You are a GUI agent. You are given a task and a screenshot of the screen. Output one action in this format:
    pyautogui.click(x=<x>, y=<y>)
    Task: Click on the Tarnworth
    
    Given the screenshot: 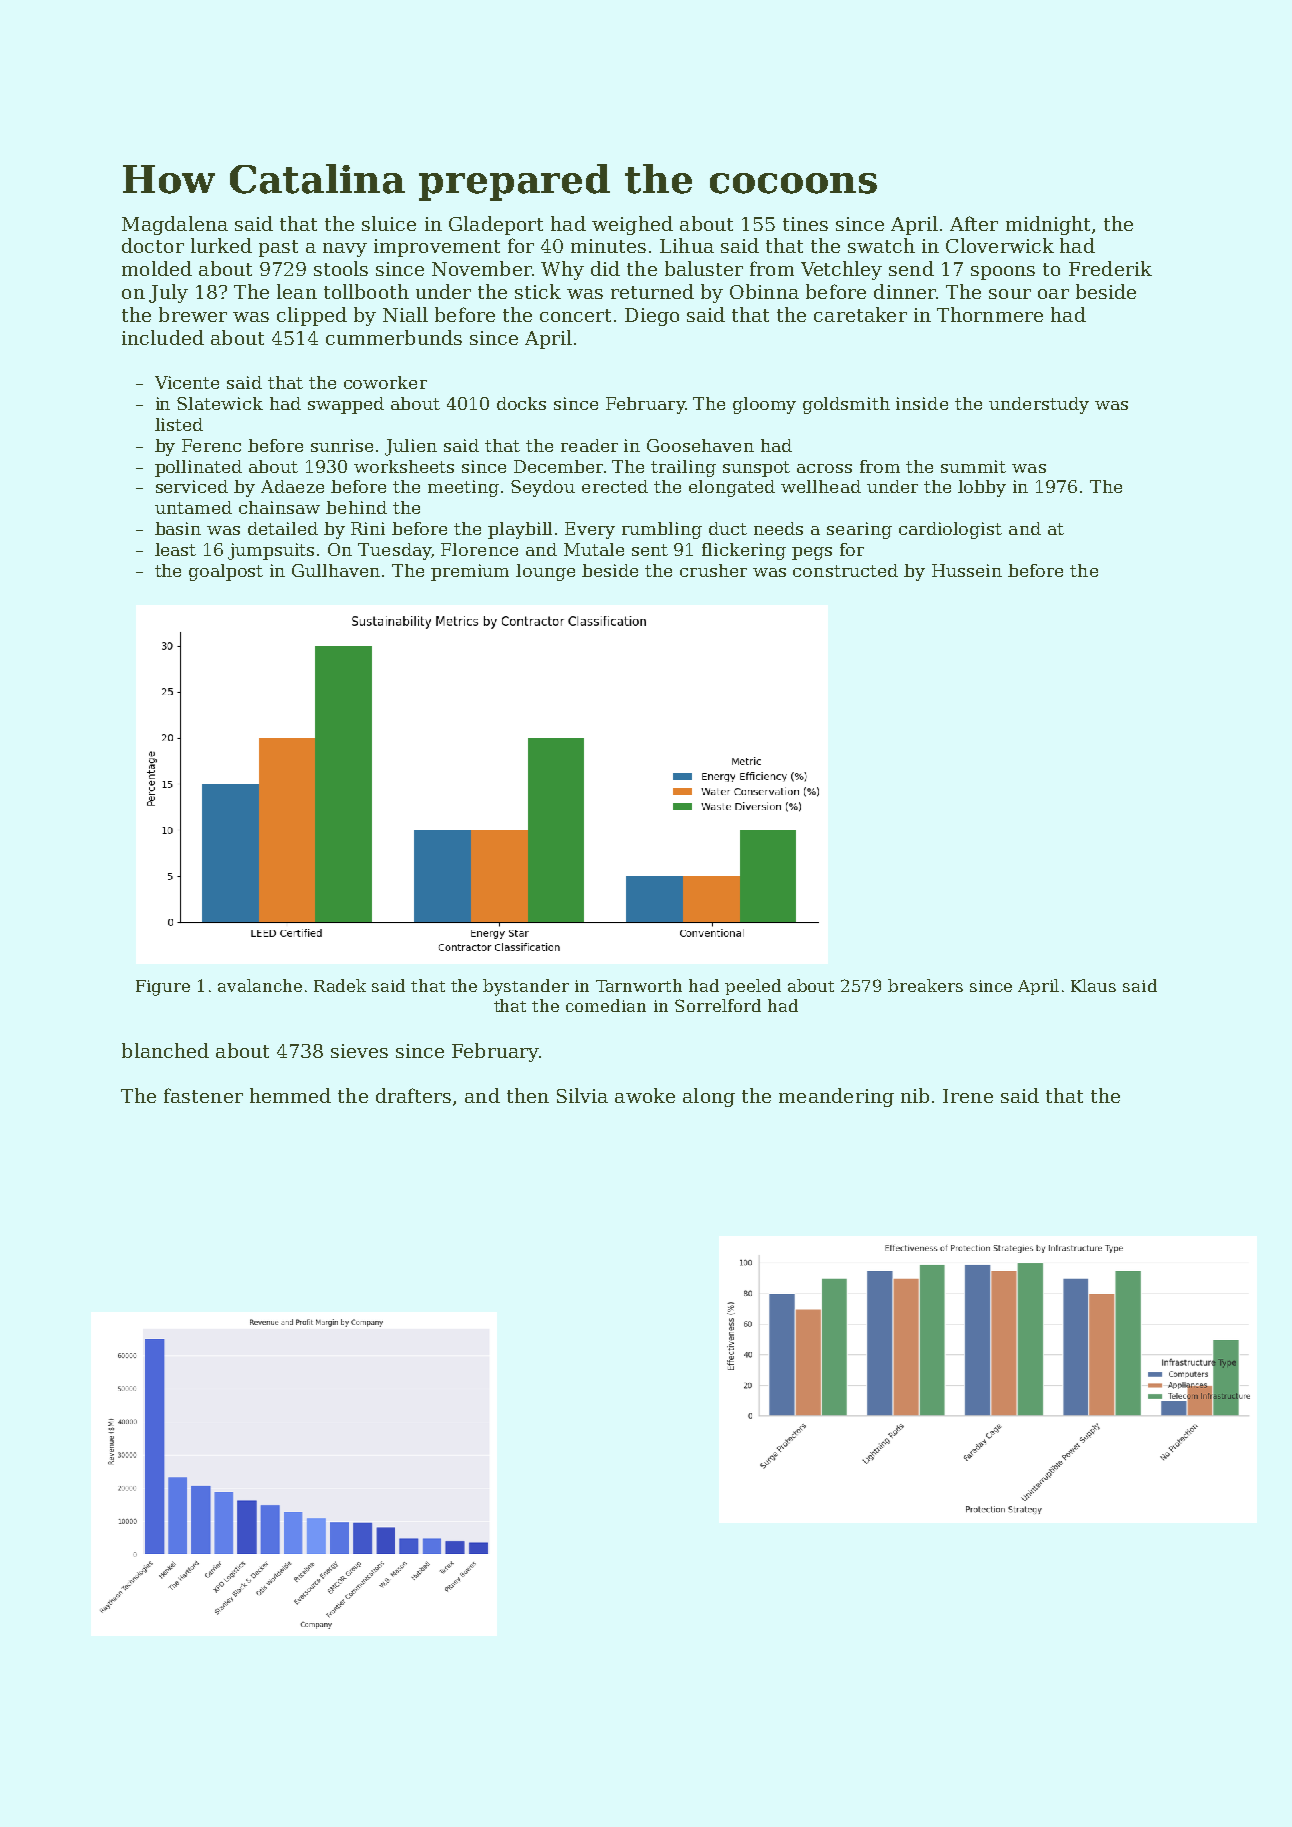 What is the action you would take?
    pyautogui.click(x=639, y=985)
